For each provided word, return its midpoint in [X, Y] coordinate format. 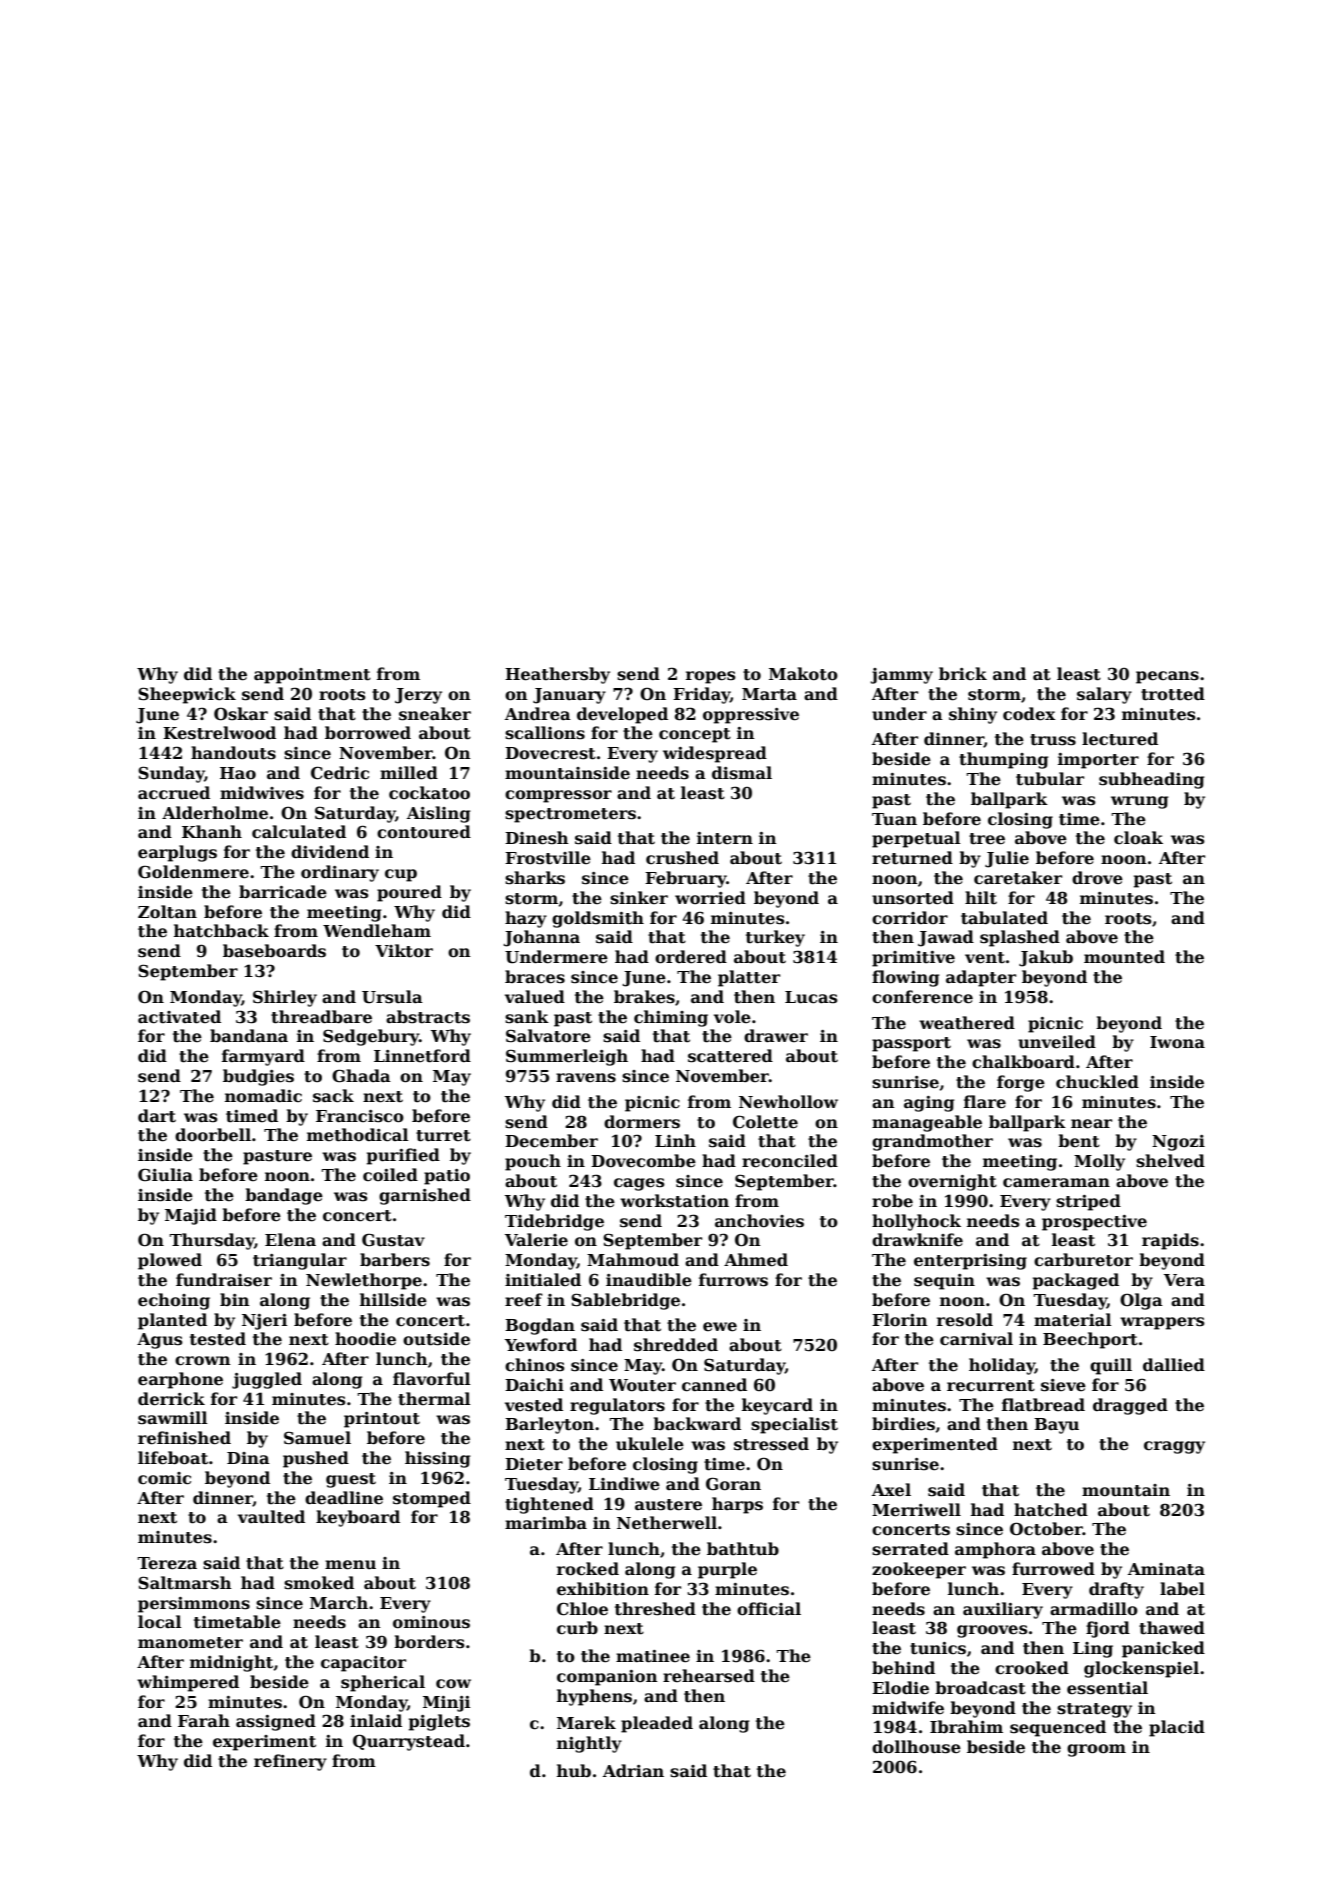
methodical [357, 1135]
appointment [312, 676]
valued [535, 997]
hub [574, 1770]
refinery [290, 1762]
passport [911, 1044]
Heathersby [557, 675]
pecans [1167, 677]
